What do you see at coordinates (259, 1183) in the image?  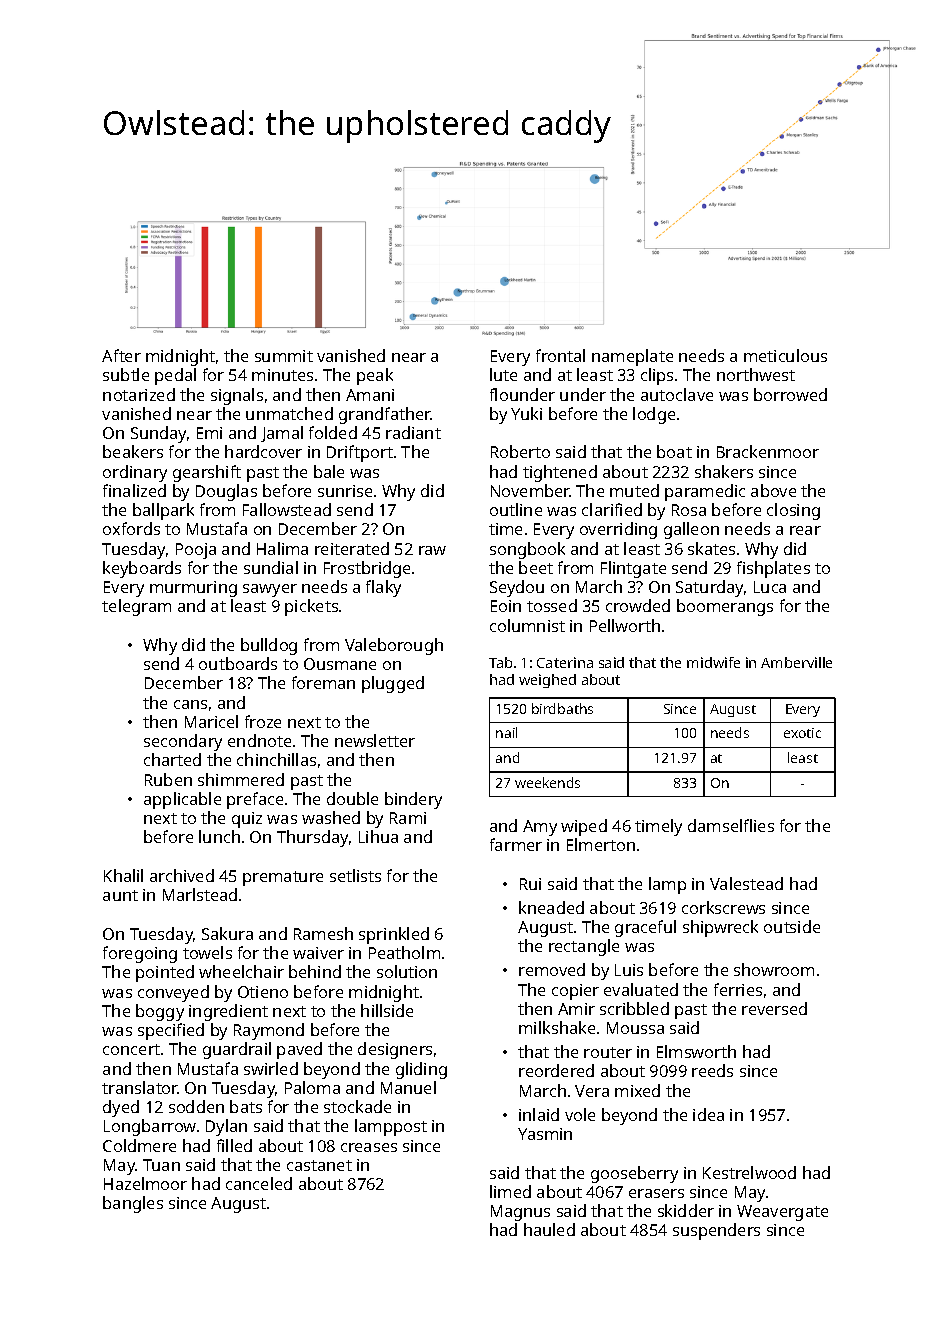 I see `canceled` at bounding box center [259, 1183].
